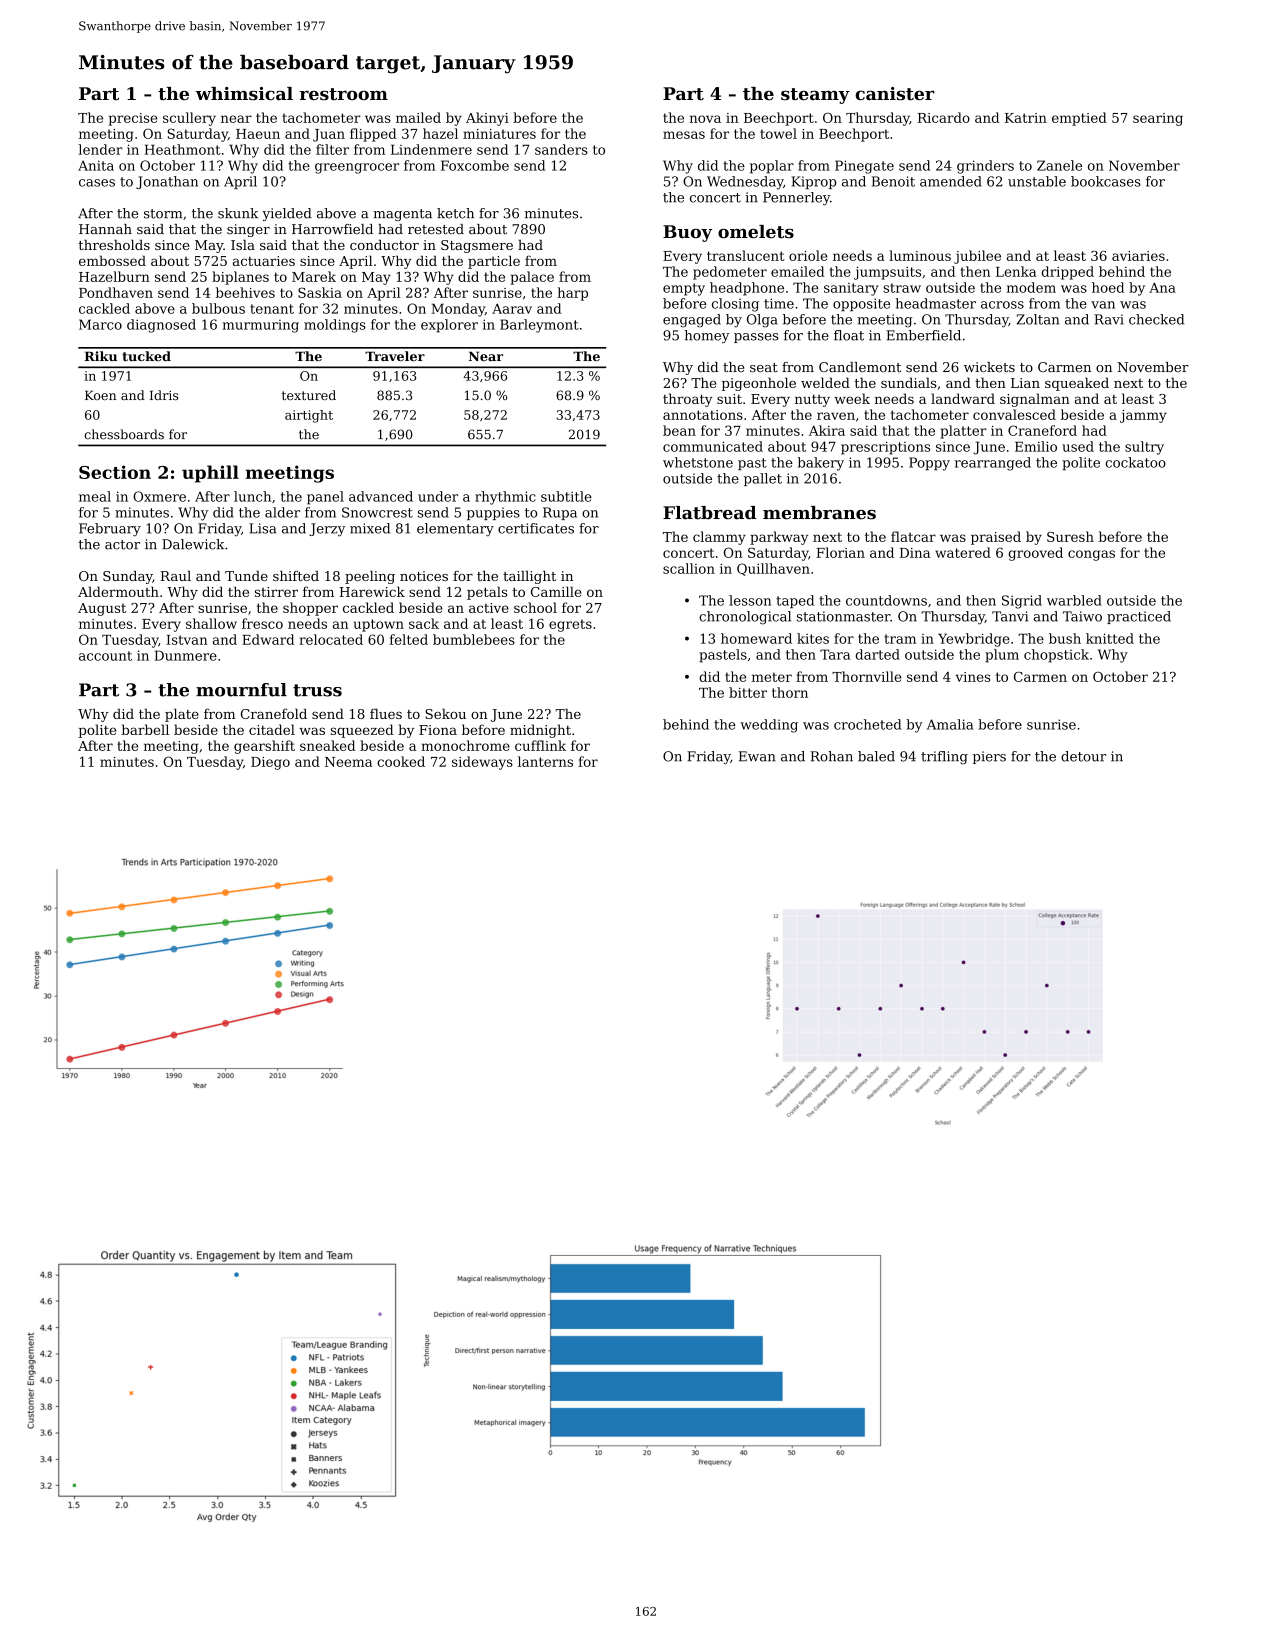 Image resolution: width=1269 pixels, height=1642 pixels. Describe the element at coordinates (175, 576) in the document. I see `Raul` at that location.
